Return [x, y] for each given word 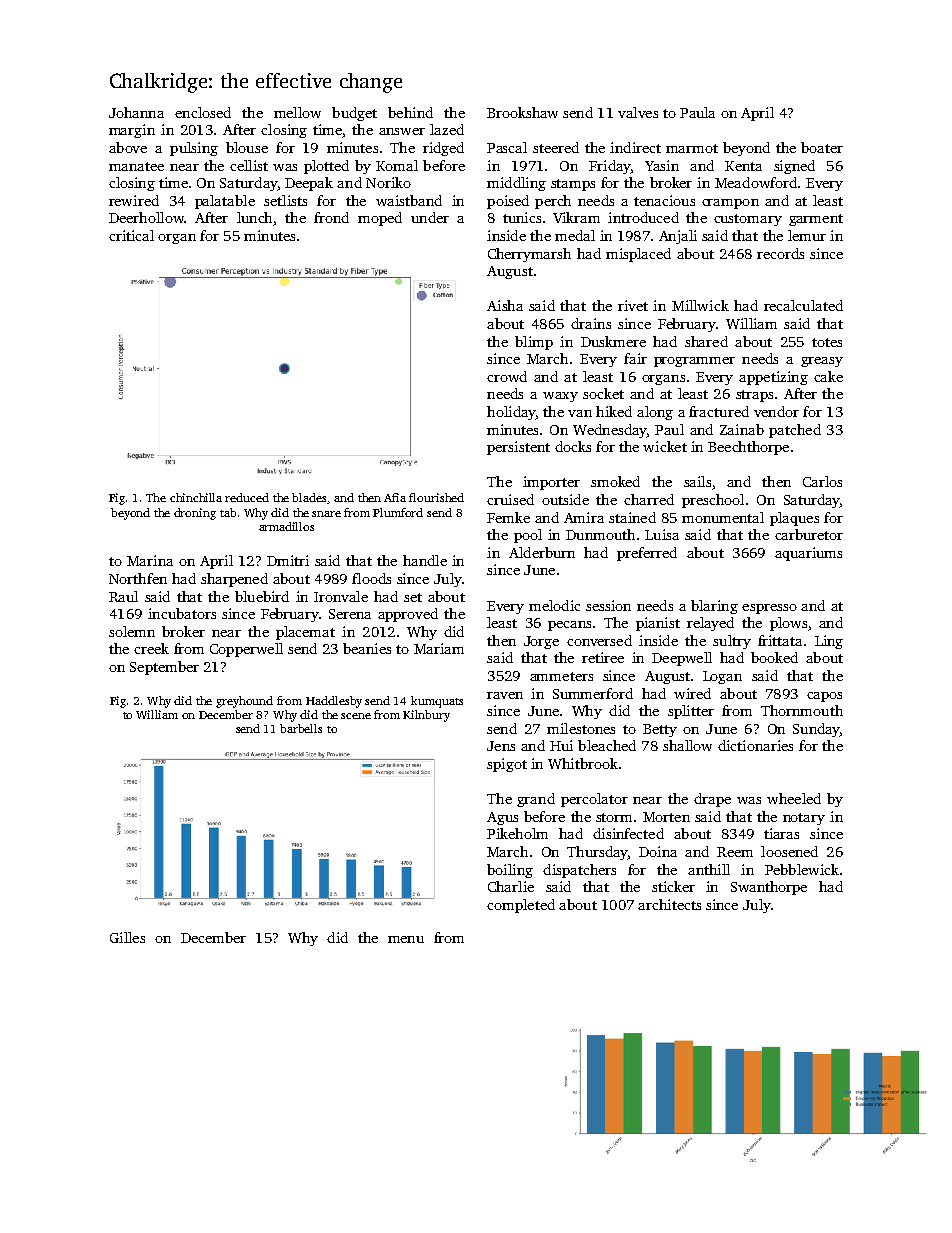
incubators [182, 613]
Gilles [127, 937]
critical [131, 235]
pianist [658, 624]
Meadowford [756, 182]
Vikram [576, 217]
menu [406, 939]
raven [505, 695]
